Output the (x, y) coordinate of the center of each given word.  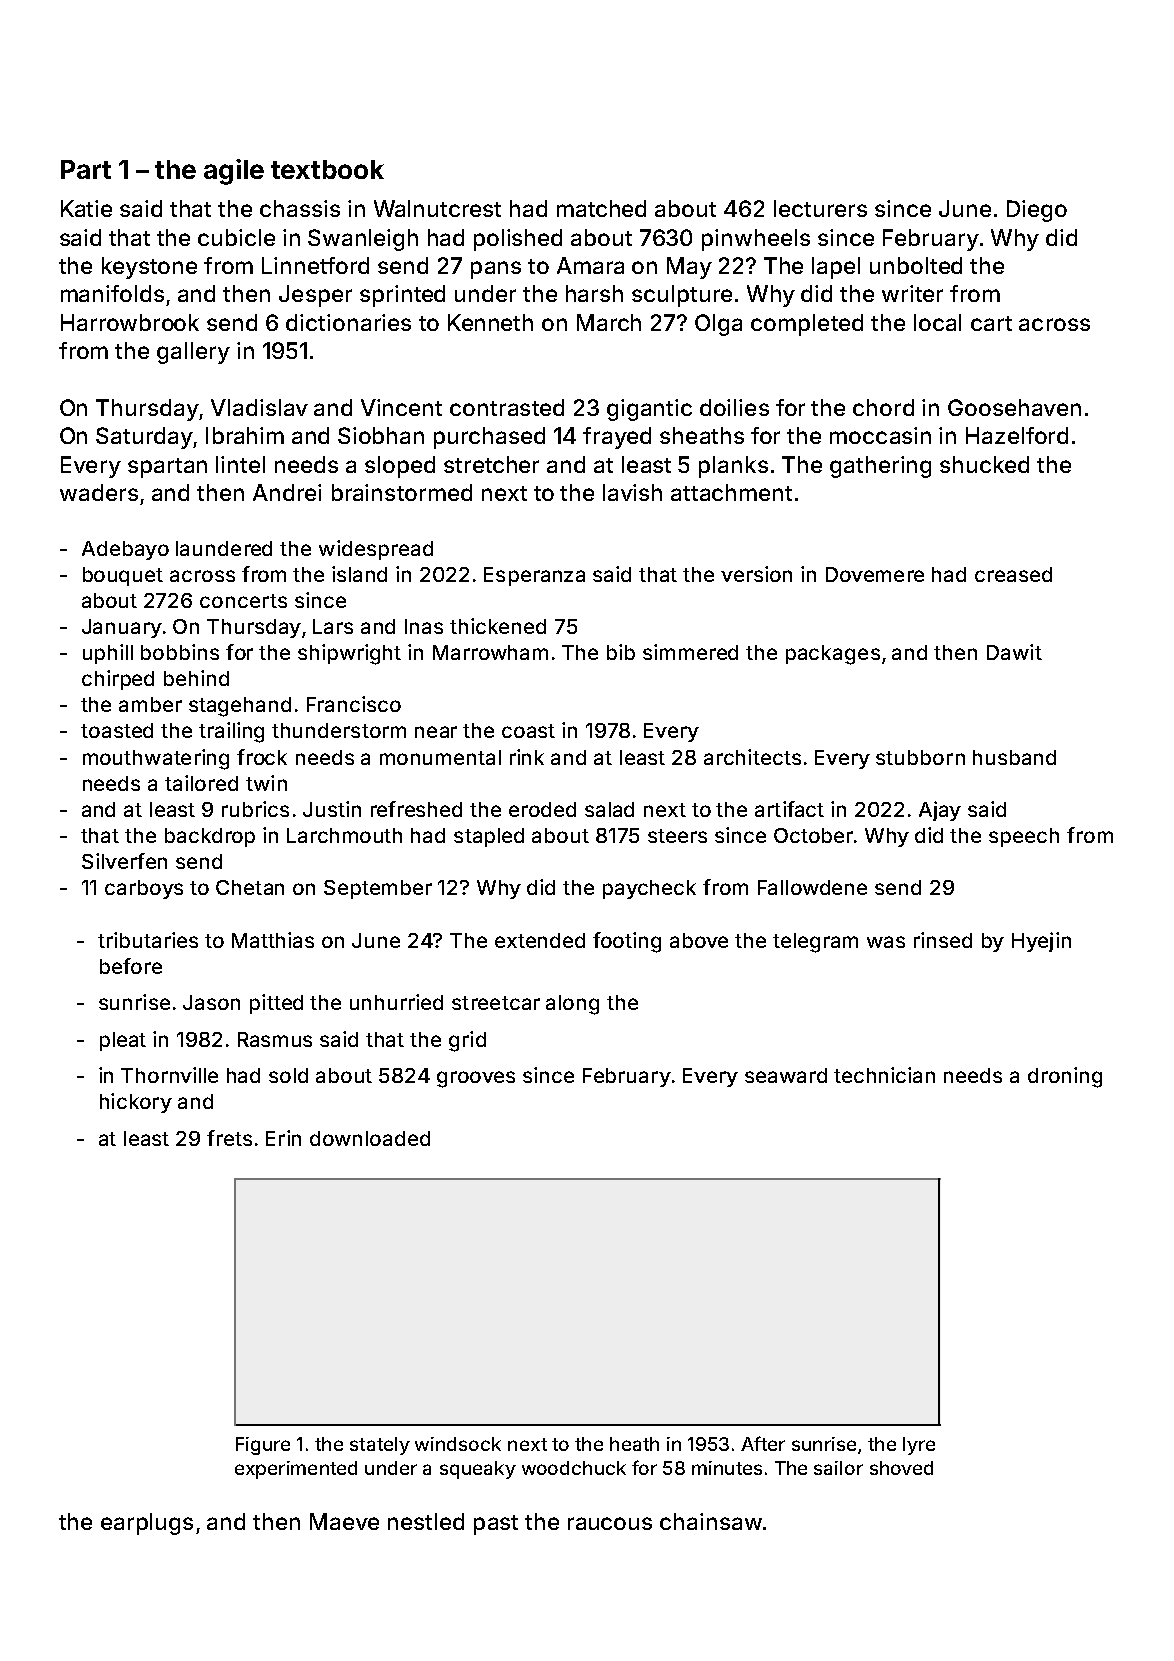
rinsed (943, 940)
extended (540, 940)
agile (234, 172)
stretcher (491, 464)
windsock (458, 1444)
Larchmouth (344, 835)
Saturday (144, 438)
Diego (1037, 211)
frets (229, 1138)
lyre (919, 1446)
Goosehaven (1014, 407)
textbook (327, 169)
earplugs (147, 1524)
